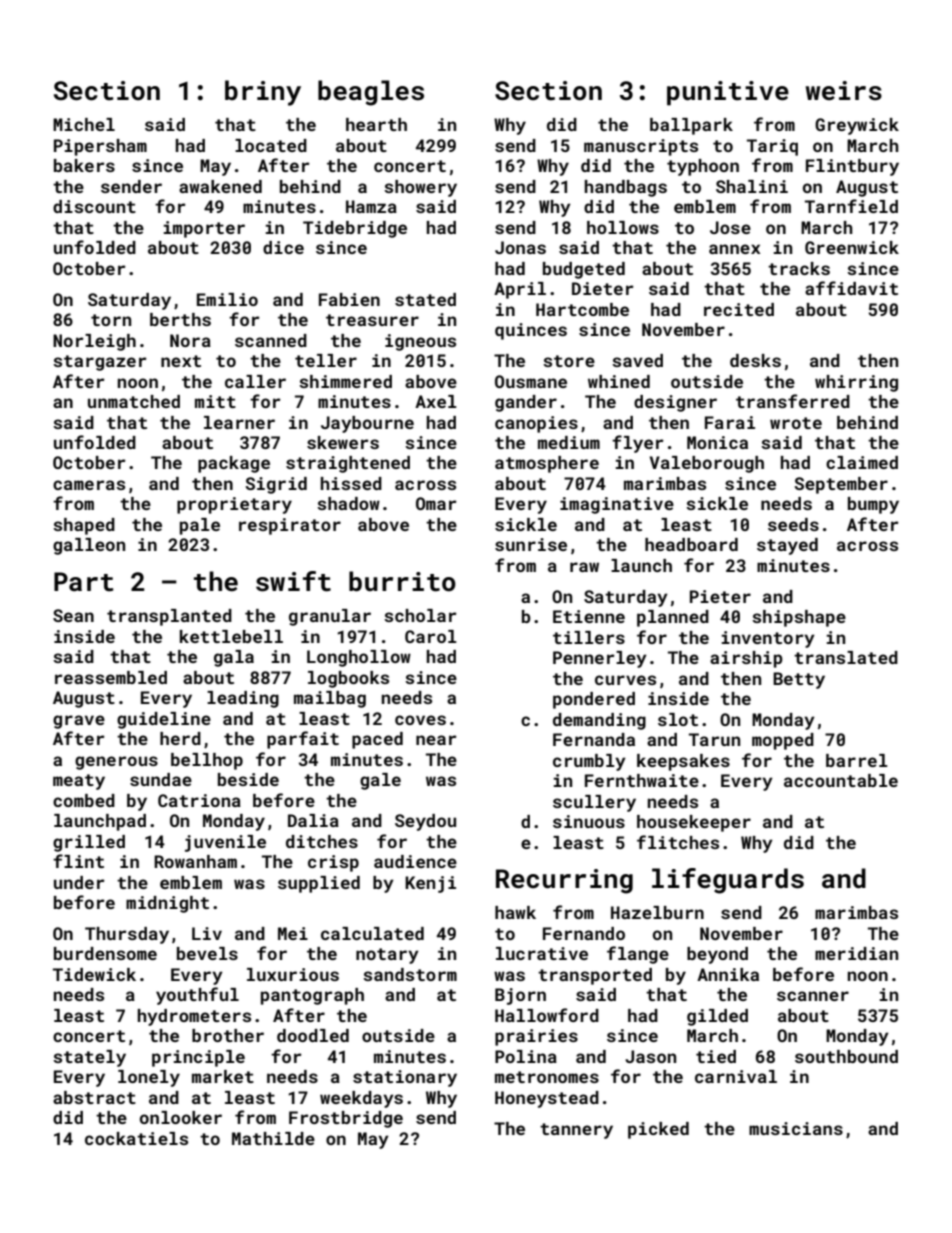  Describe the element at coordinates (436, 503) in the page. I see `Omar` at that location.
